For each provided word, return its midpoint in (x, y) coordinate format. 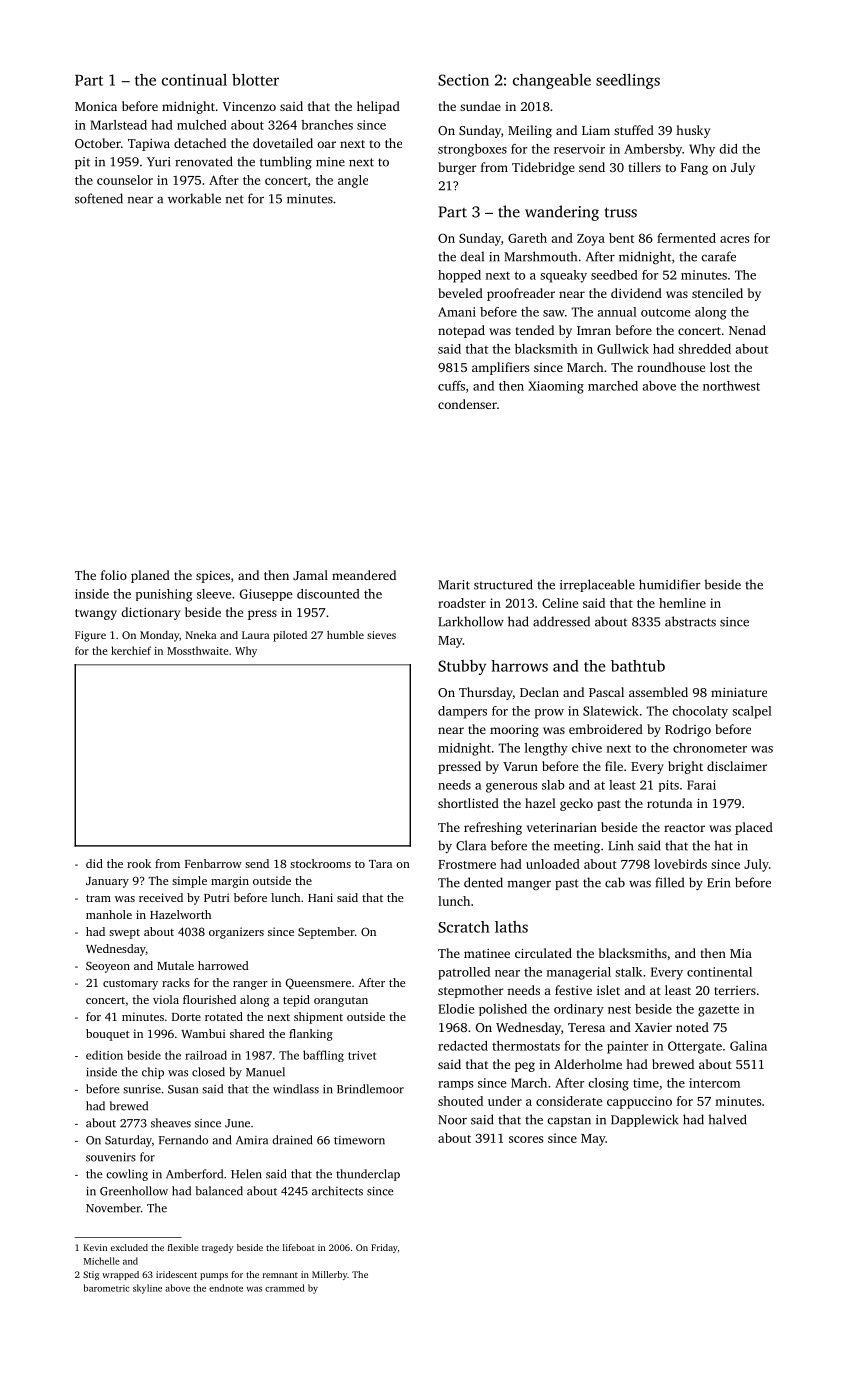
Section (463, 80)
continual (194, 80)
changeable (552, 81)
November (113, 1208)
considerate (569, 1101)
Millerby (329, 1275)
